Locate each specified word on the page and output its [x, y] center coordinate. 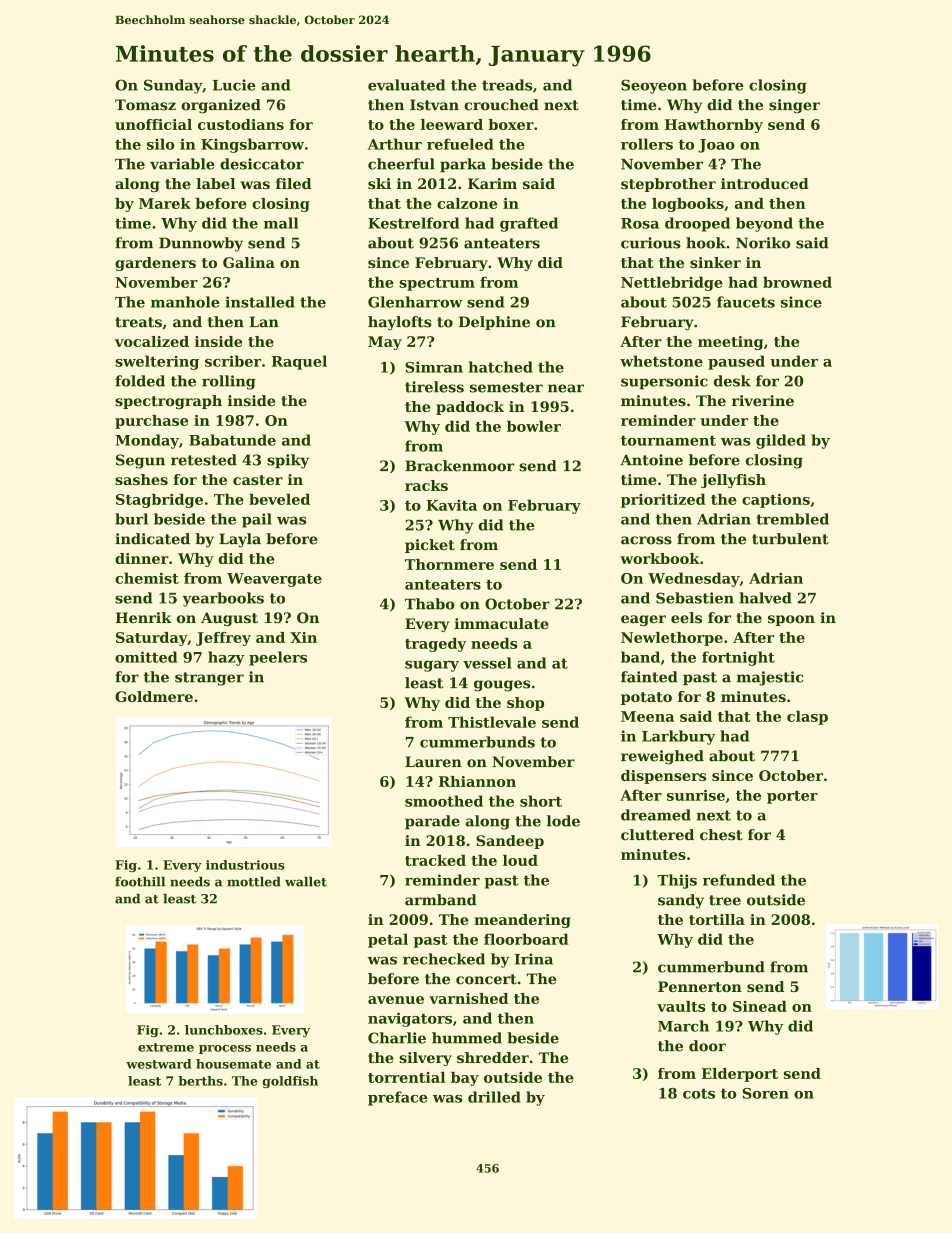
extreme [166, 1047]
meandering [522, 921]
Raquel [299, 362]
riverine [763, 400]
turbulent [790, 539]
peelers [278, 658]
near [566, 388]
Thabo [430, 604]
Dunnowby [201, 244]
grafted [529, 224]
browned [797, 282]
